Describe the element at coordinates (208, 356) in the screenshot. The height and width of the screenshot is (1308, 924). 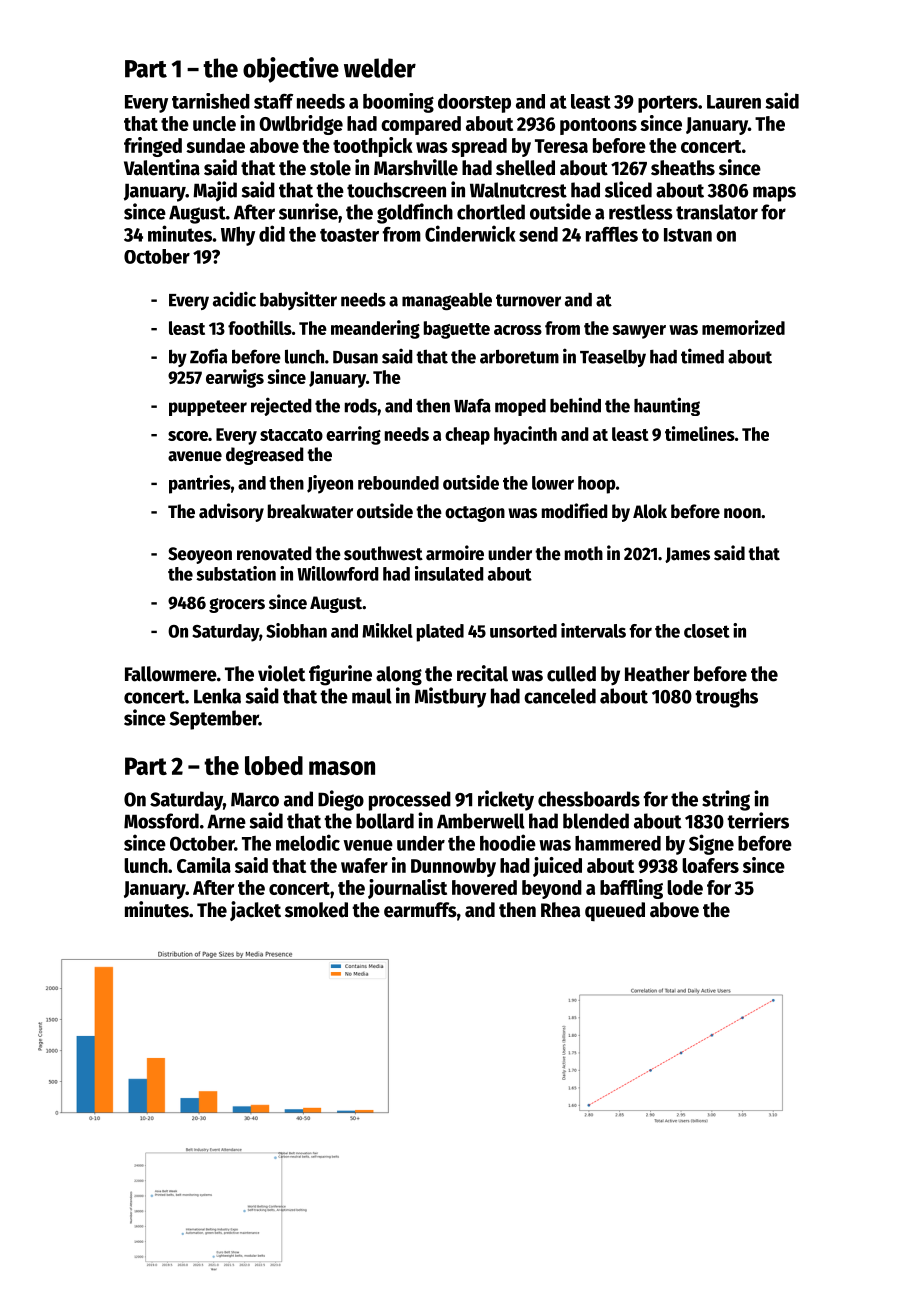
I see `Zofia` at that location.
